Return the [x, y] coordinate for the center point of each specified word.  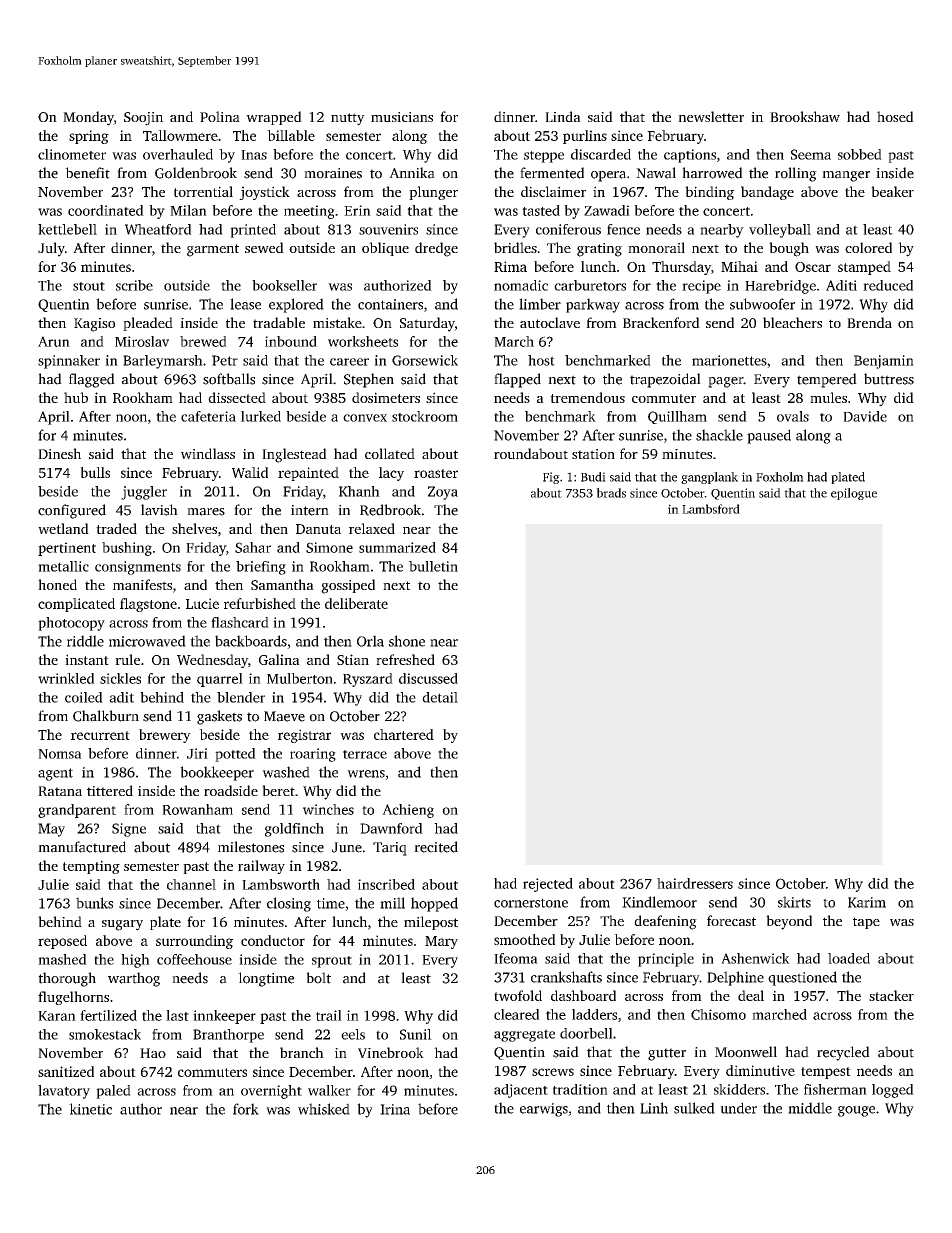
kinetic [90, 1109]
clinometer [72, 154]
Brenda [869, 322]
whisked [324, 1109]
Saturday [427, 324]
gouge [856, 1111]
